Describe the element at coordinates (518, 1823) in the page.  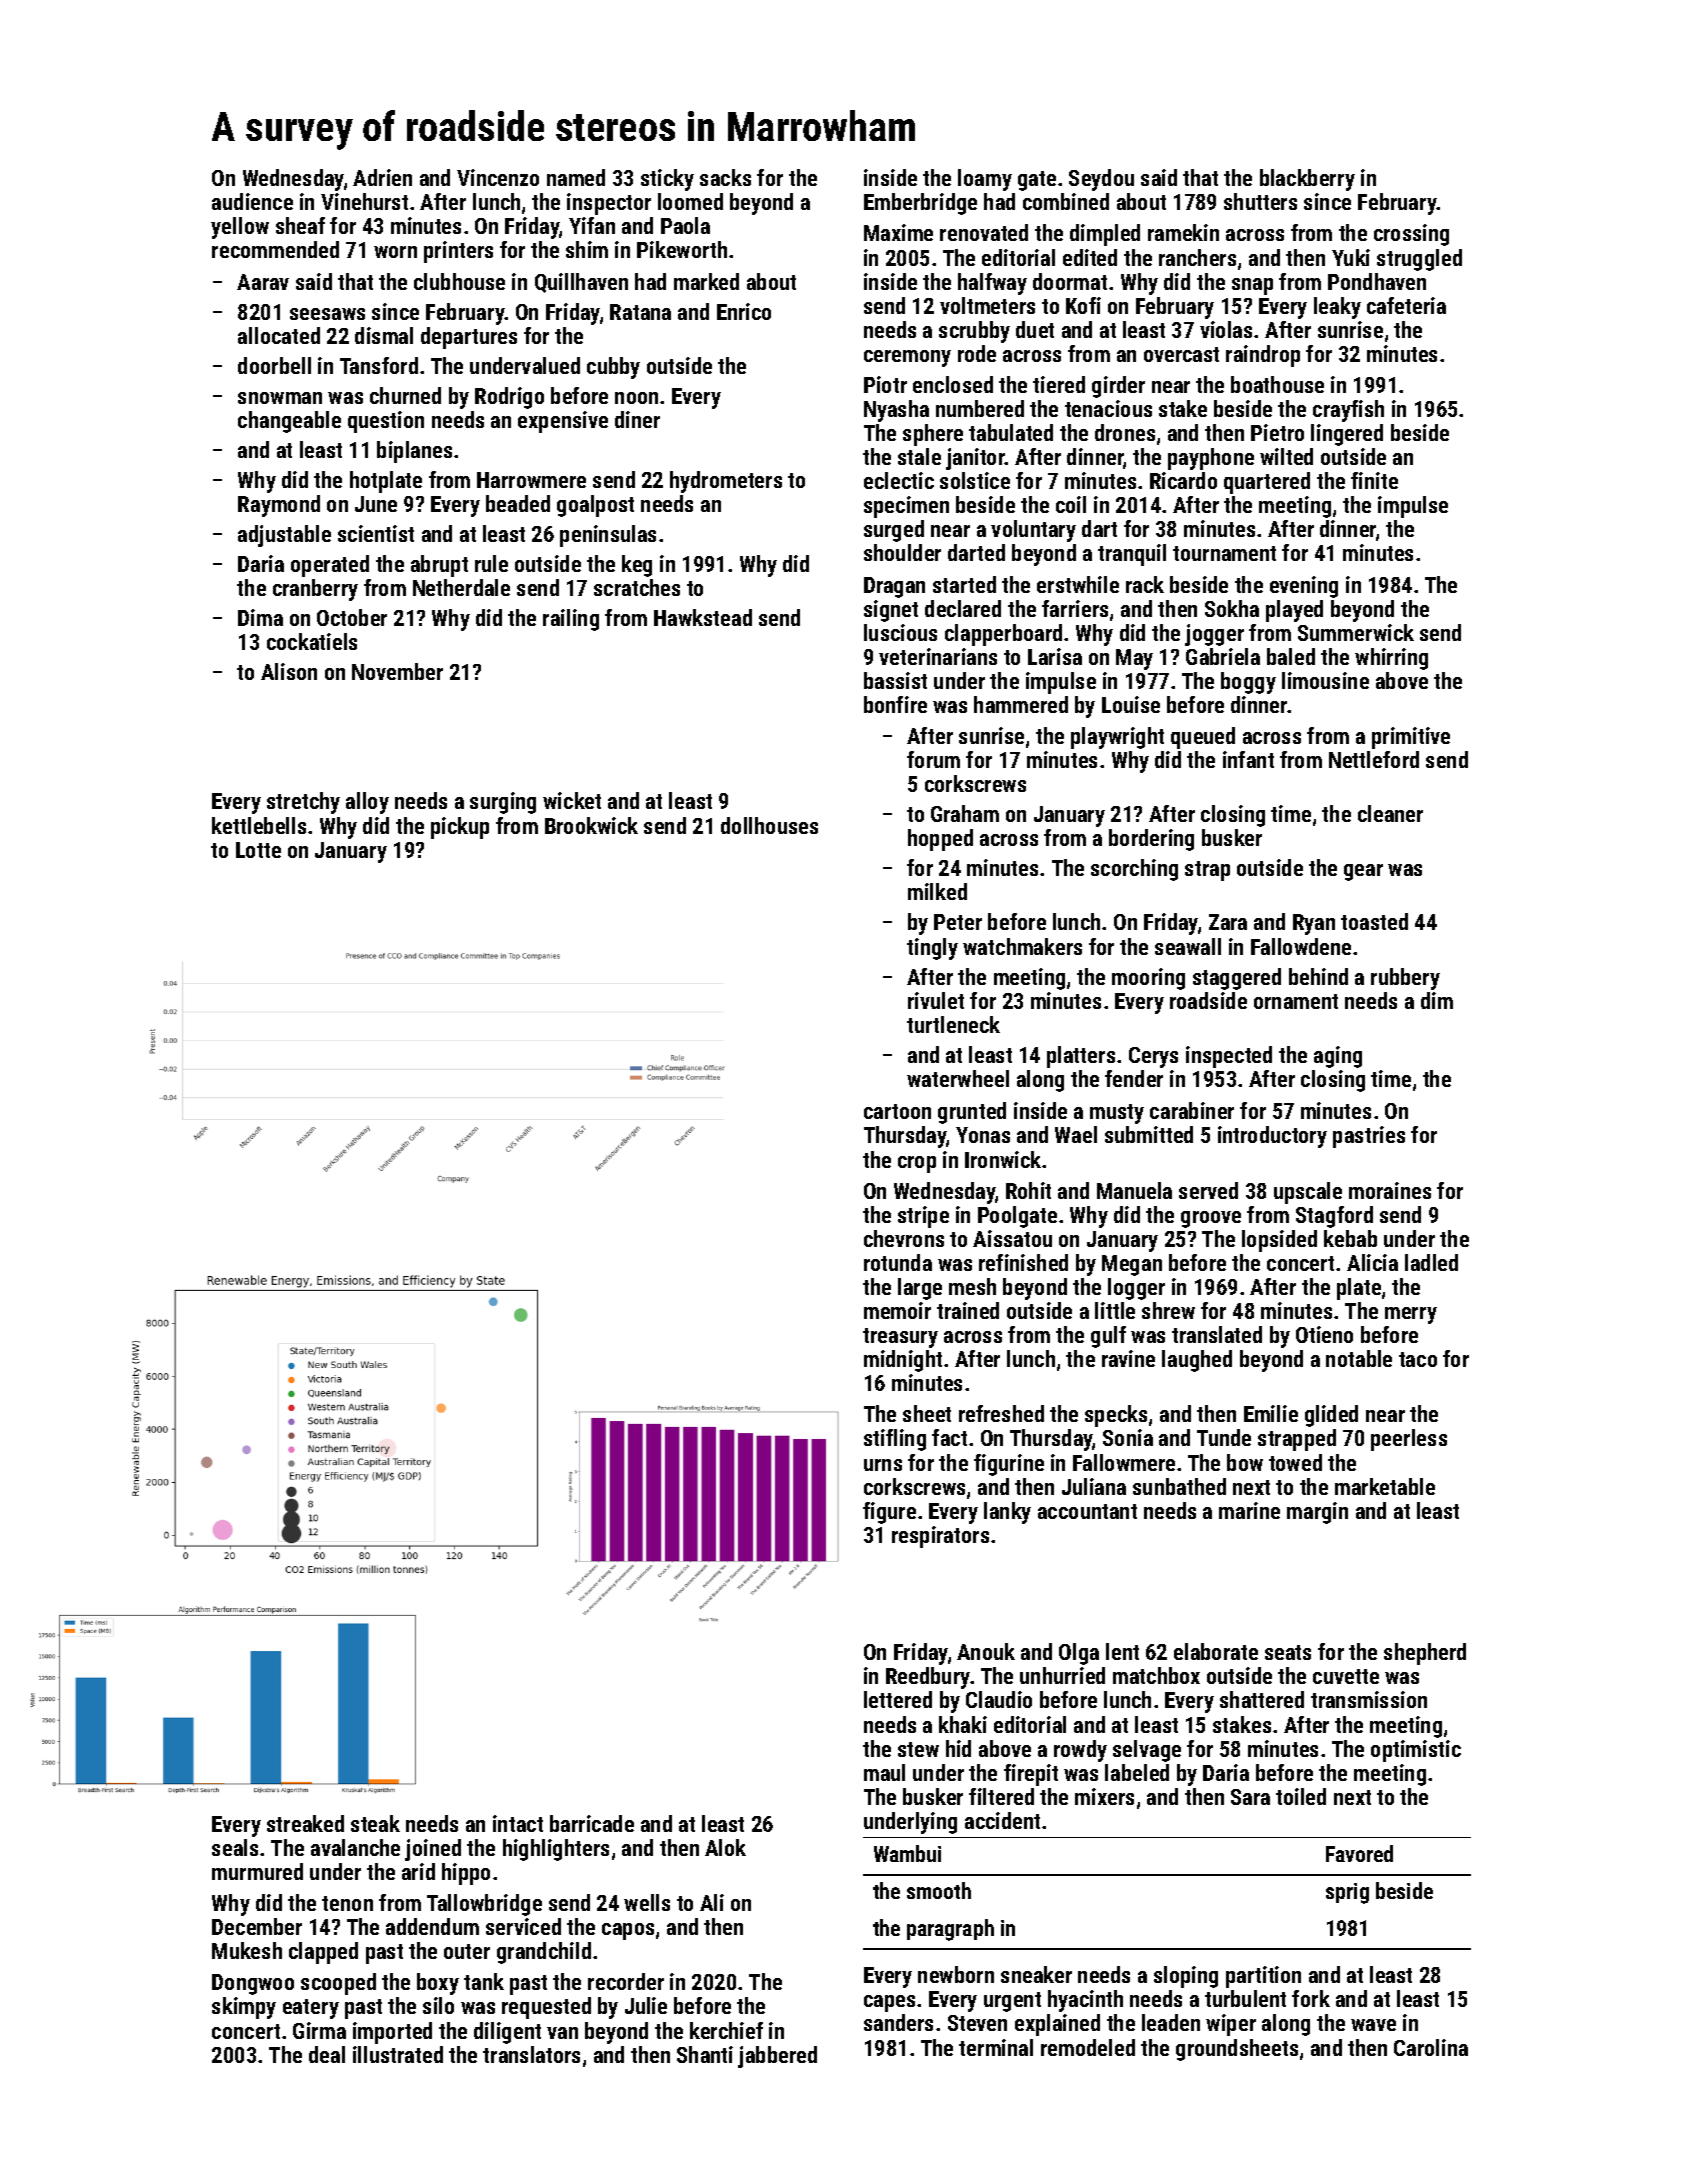
I see `intact` at that location.
